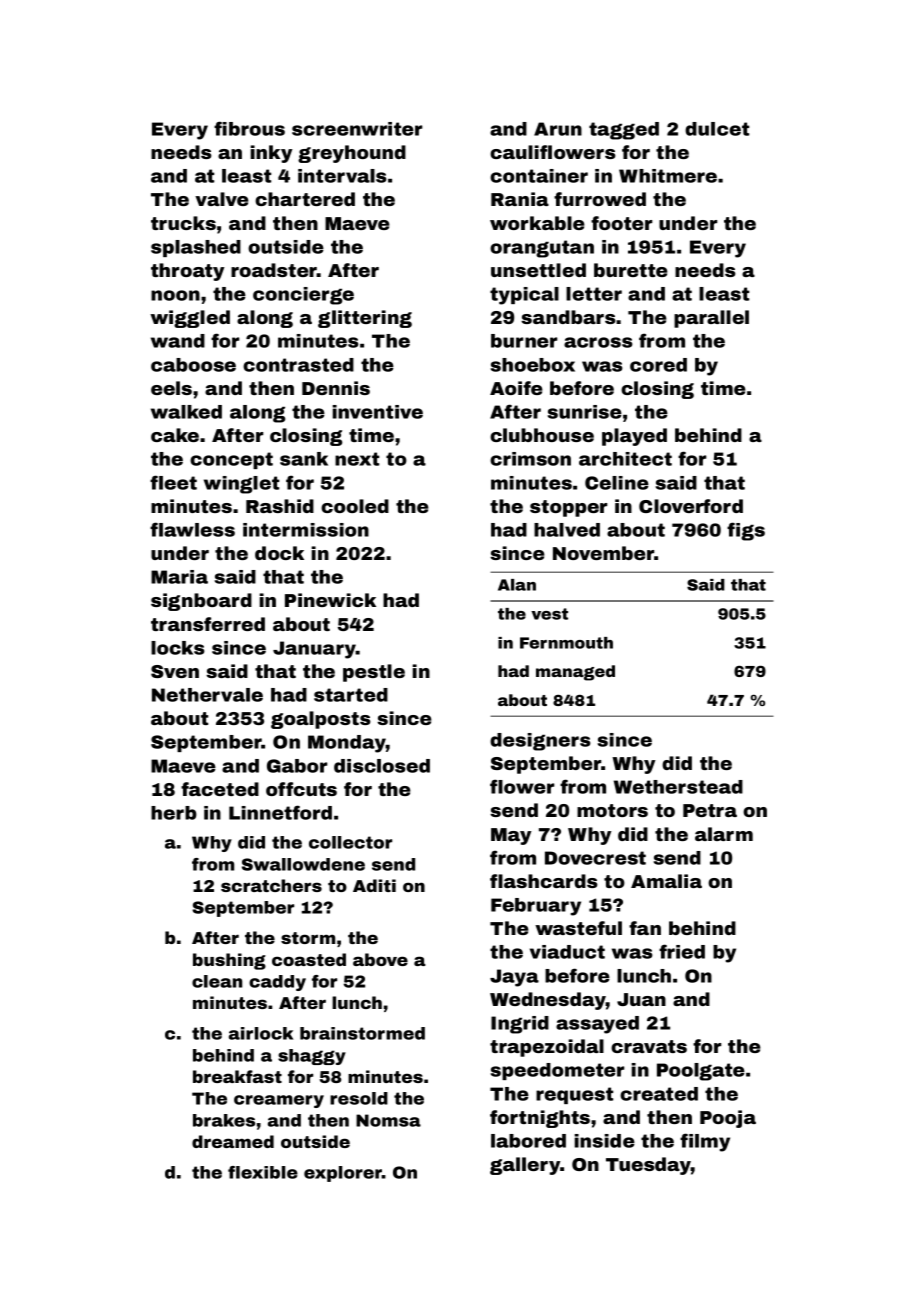  Describe the element at coordinates (229, 961) in the document. I see `bushing` at that location.
